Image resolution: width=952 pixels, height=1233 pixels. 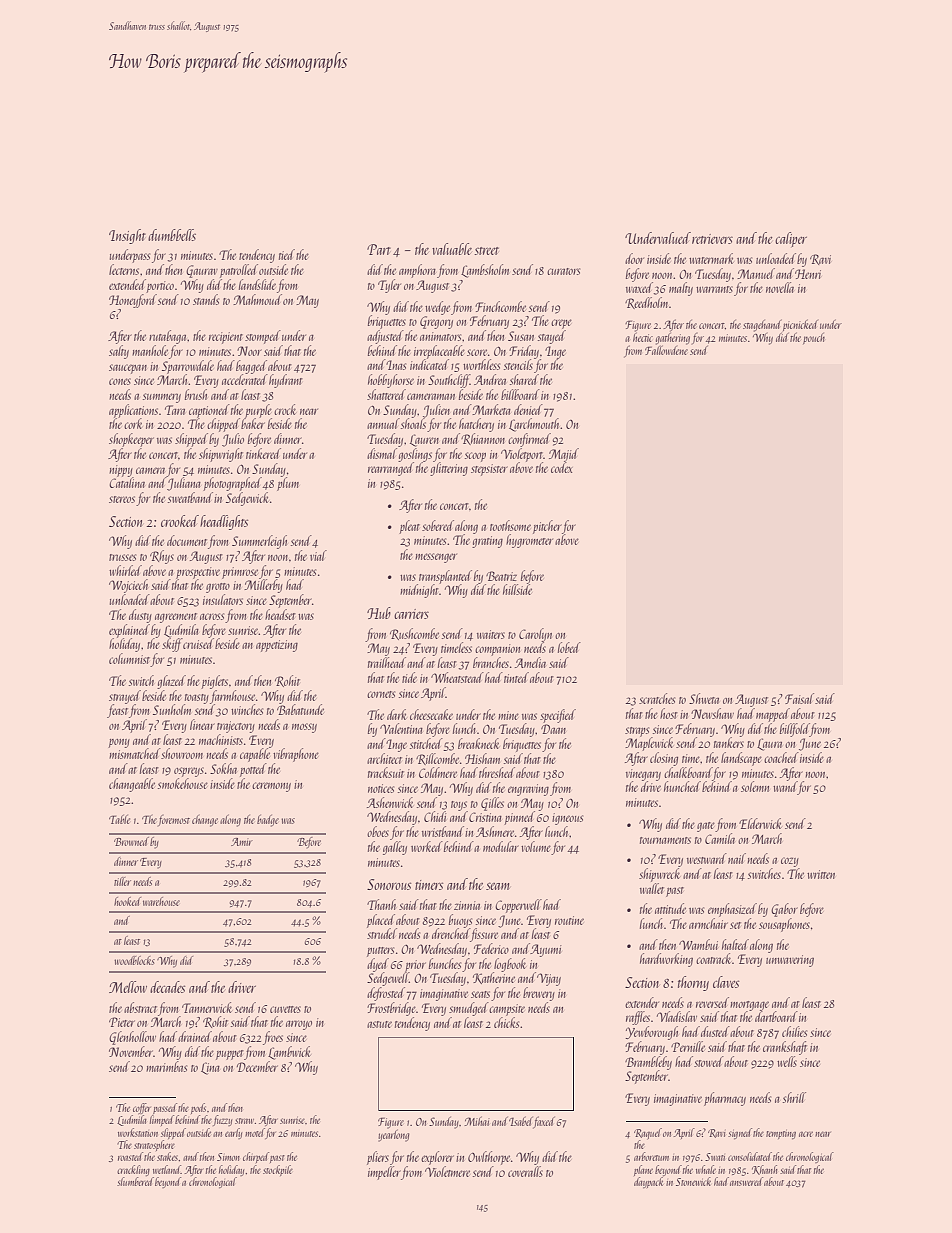 I want to click on stereos, so click(x=122, y=499).
